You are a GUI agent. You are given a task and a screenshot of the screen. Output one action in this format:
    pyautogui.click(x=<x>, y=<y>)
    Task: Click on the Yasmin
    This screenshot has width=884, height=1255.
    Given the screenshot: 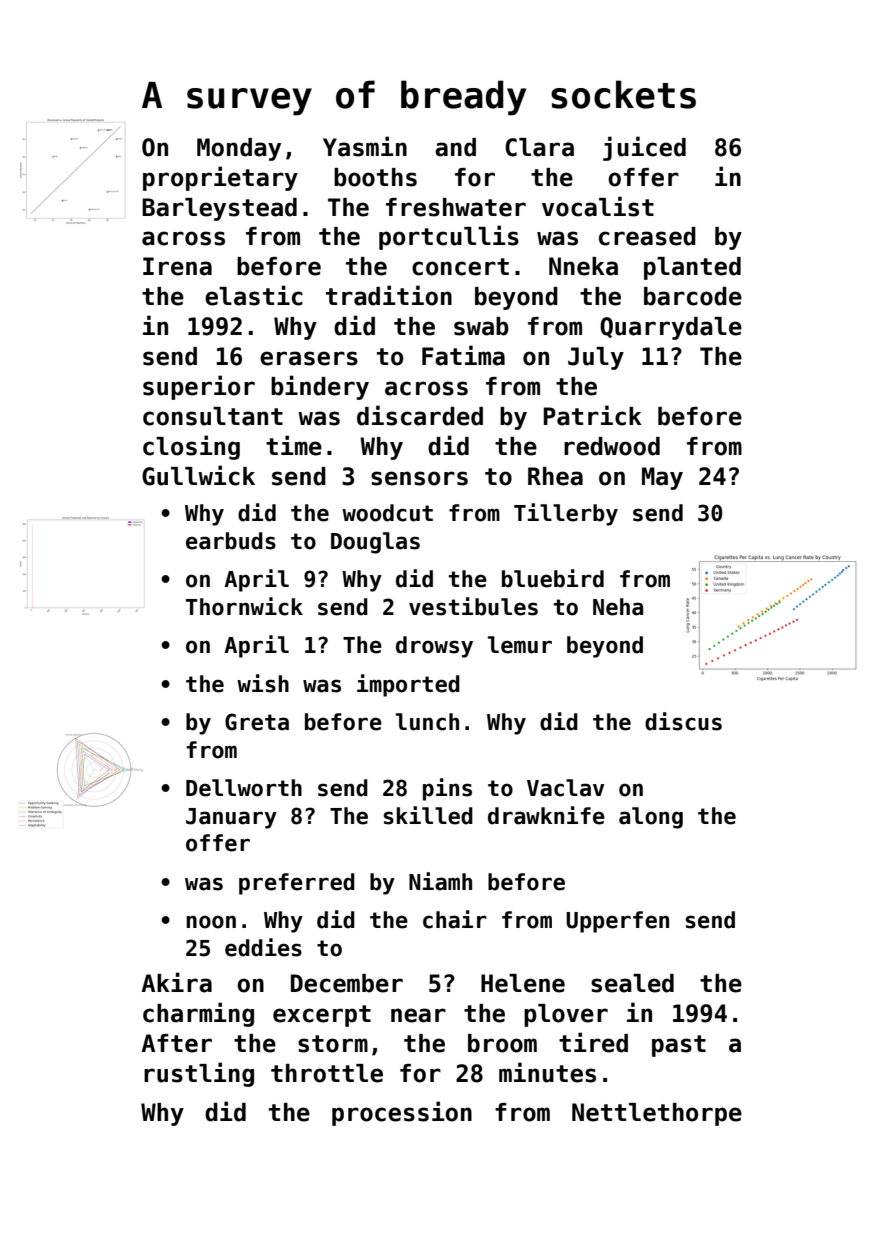 What is the action you would take?
    pyautogui.click(x=365, y=146)
